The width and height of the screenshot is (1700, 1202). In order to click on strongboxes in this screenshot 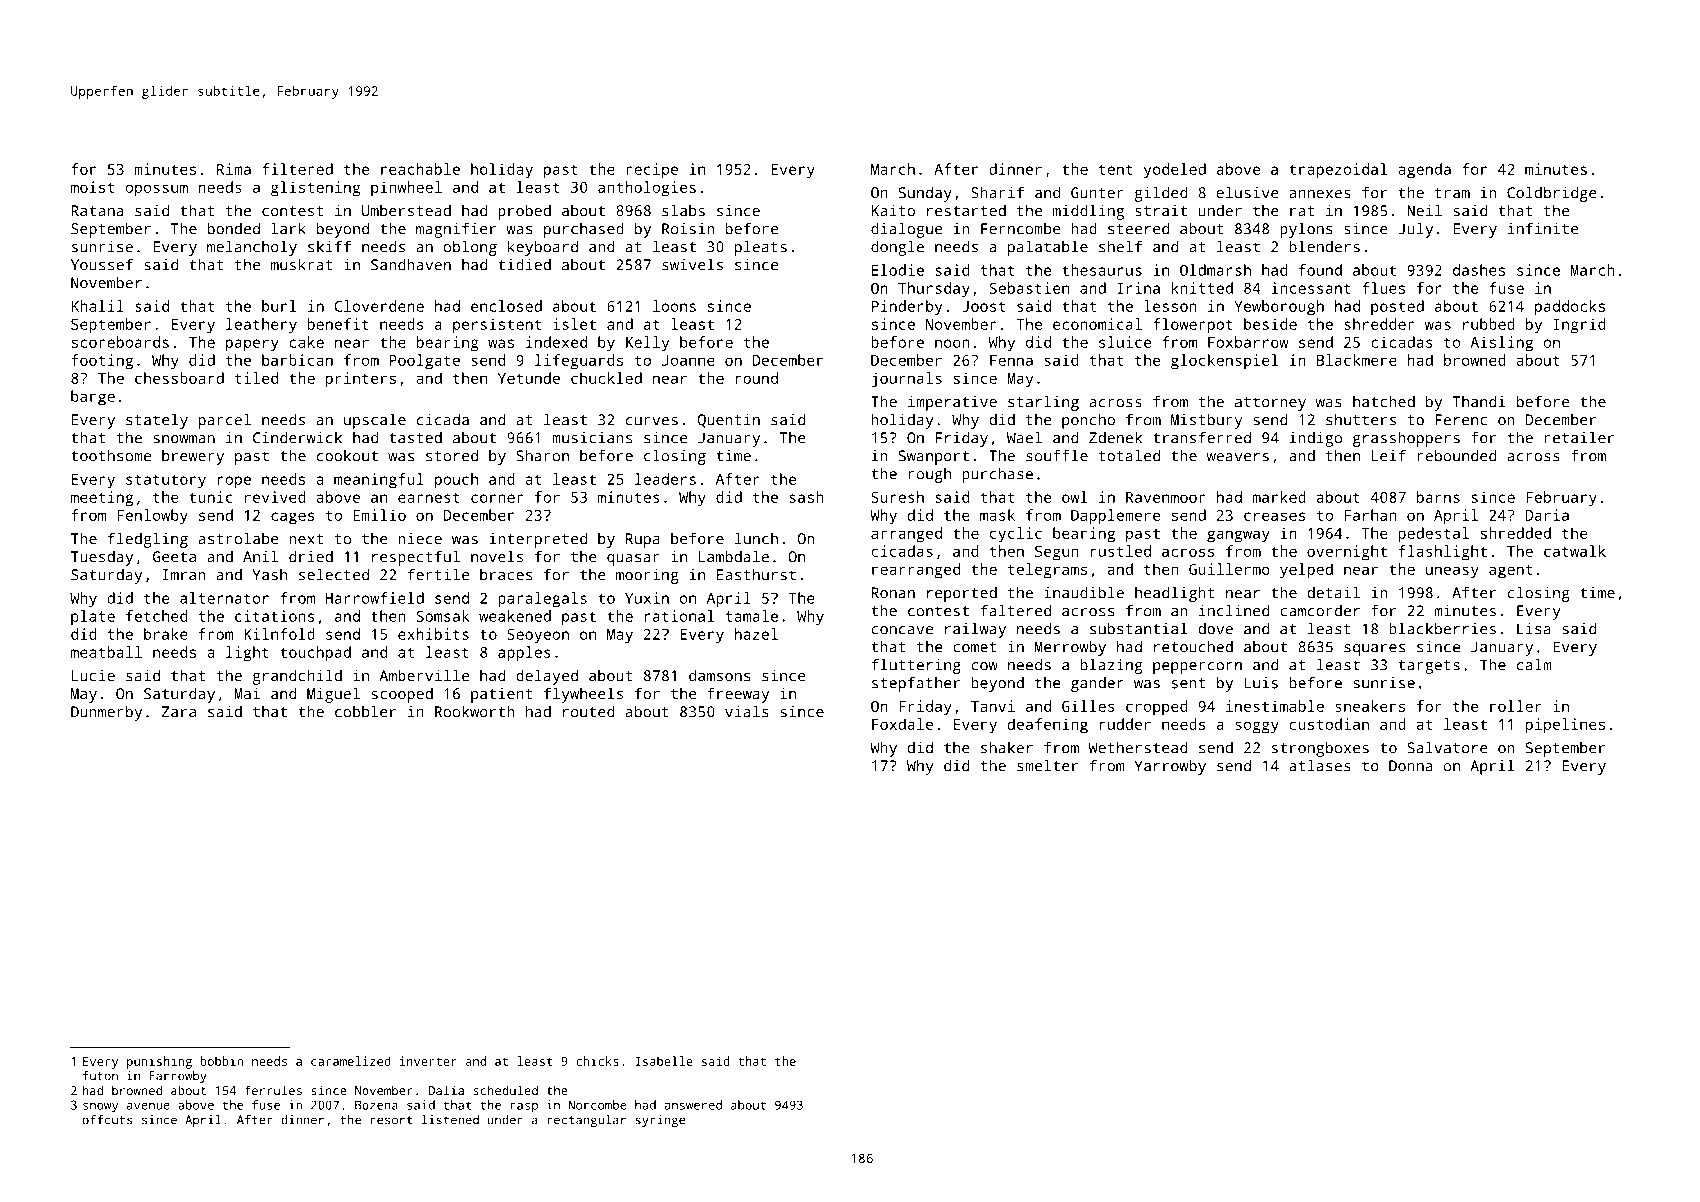, I will do `click(1320, 749)`.
